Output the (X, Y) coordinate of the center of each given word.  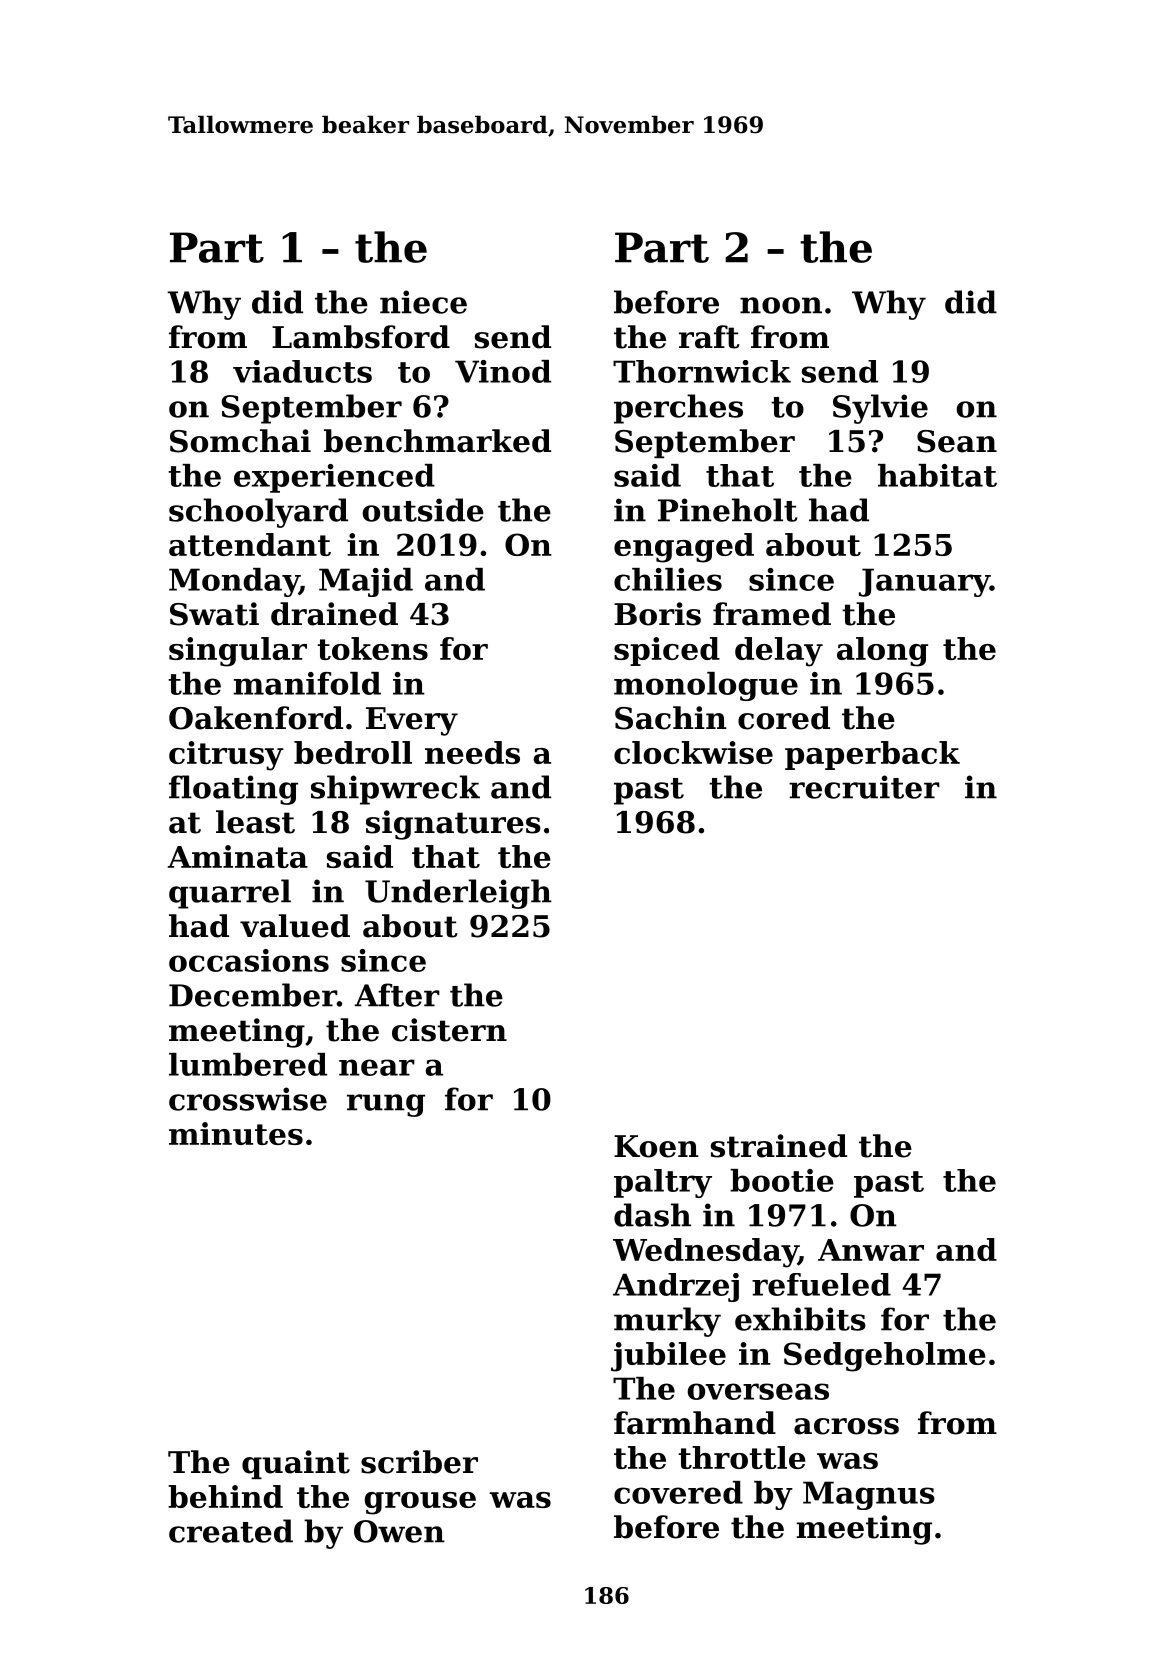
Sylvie (880, 409)
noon (781, 305)
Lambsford (361, 337)
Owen (399, 1531)
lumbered (248, 1064)
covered (678, 1492)
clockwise (693, 752)
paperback (872, 755)
